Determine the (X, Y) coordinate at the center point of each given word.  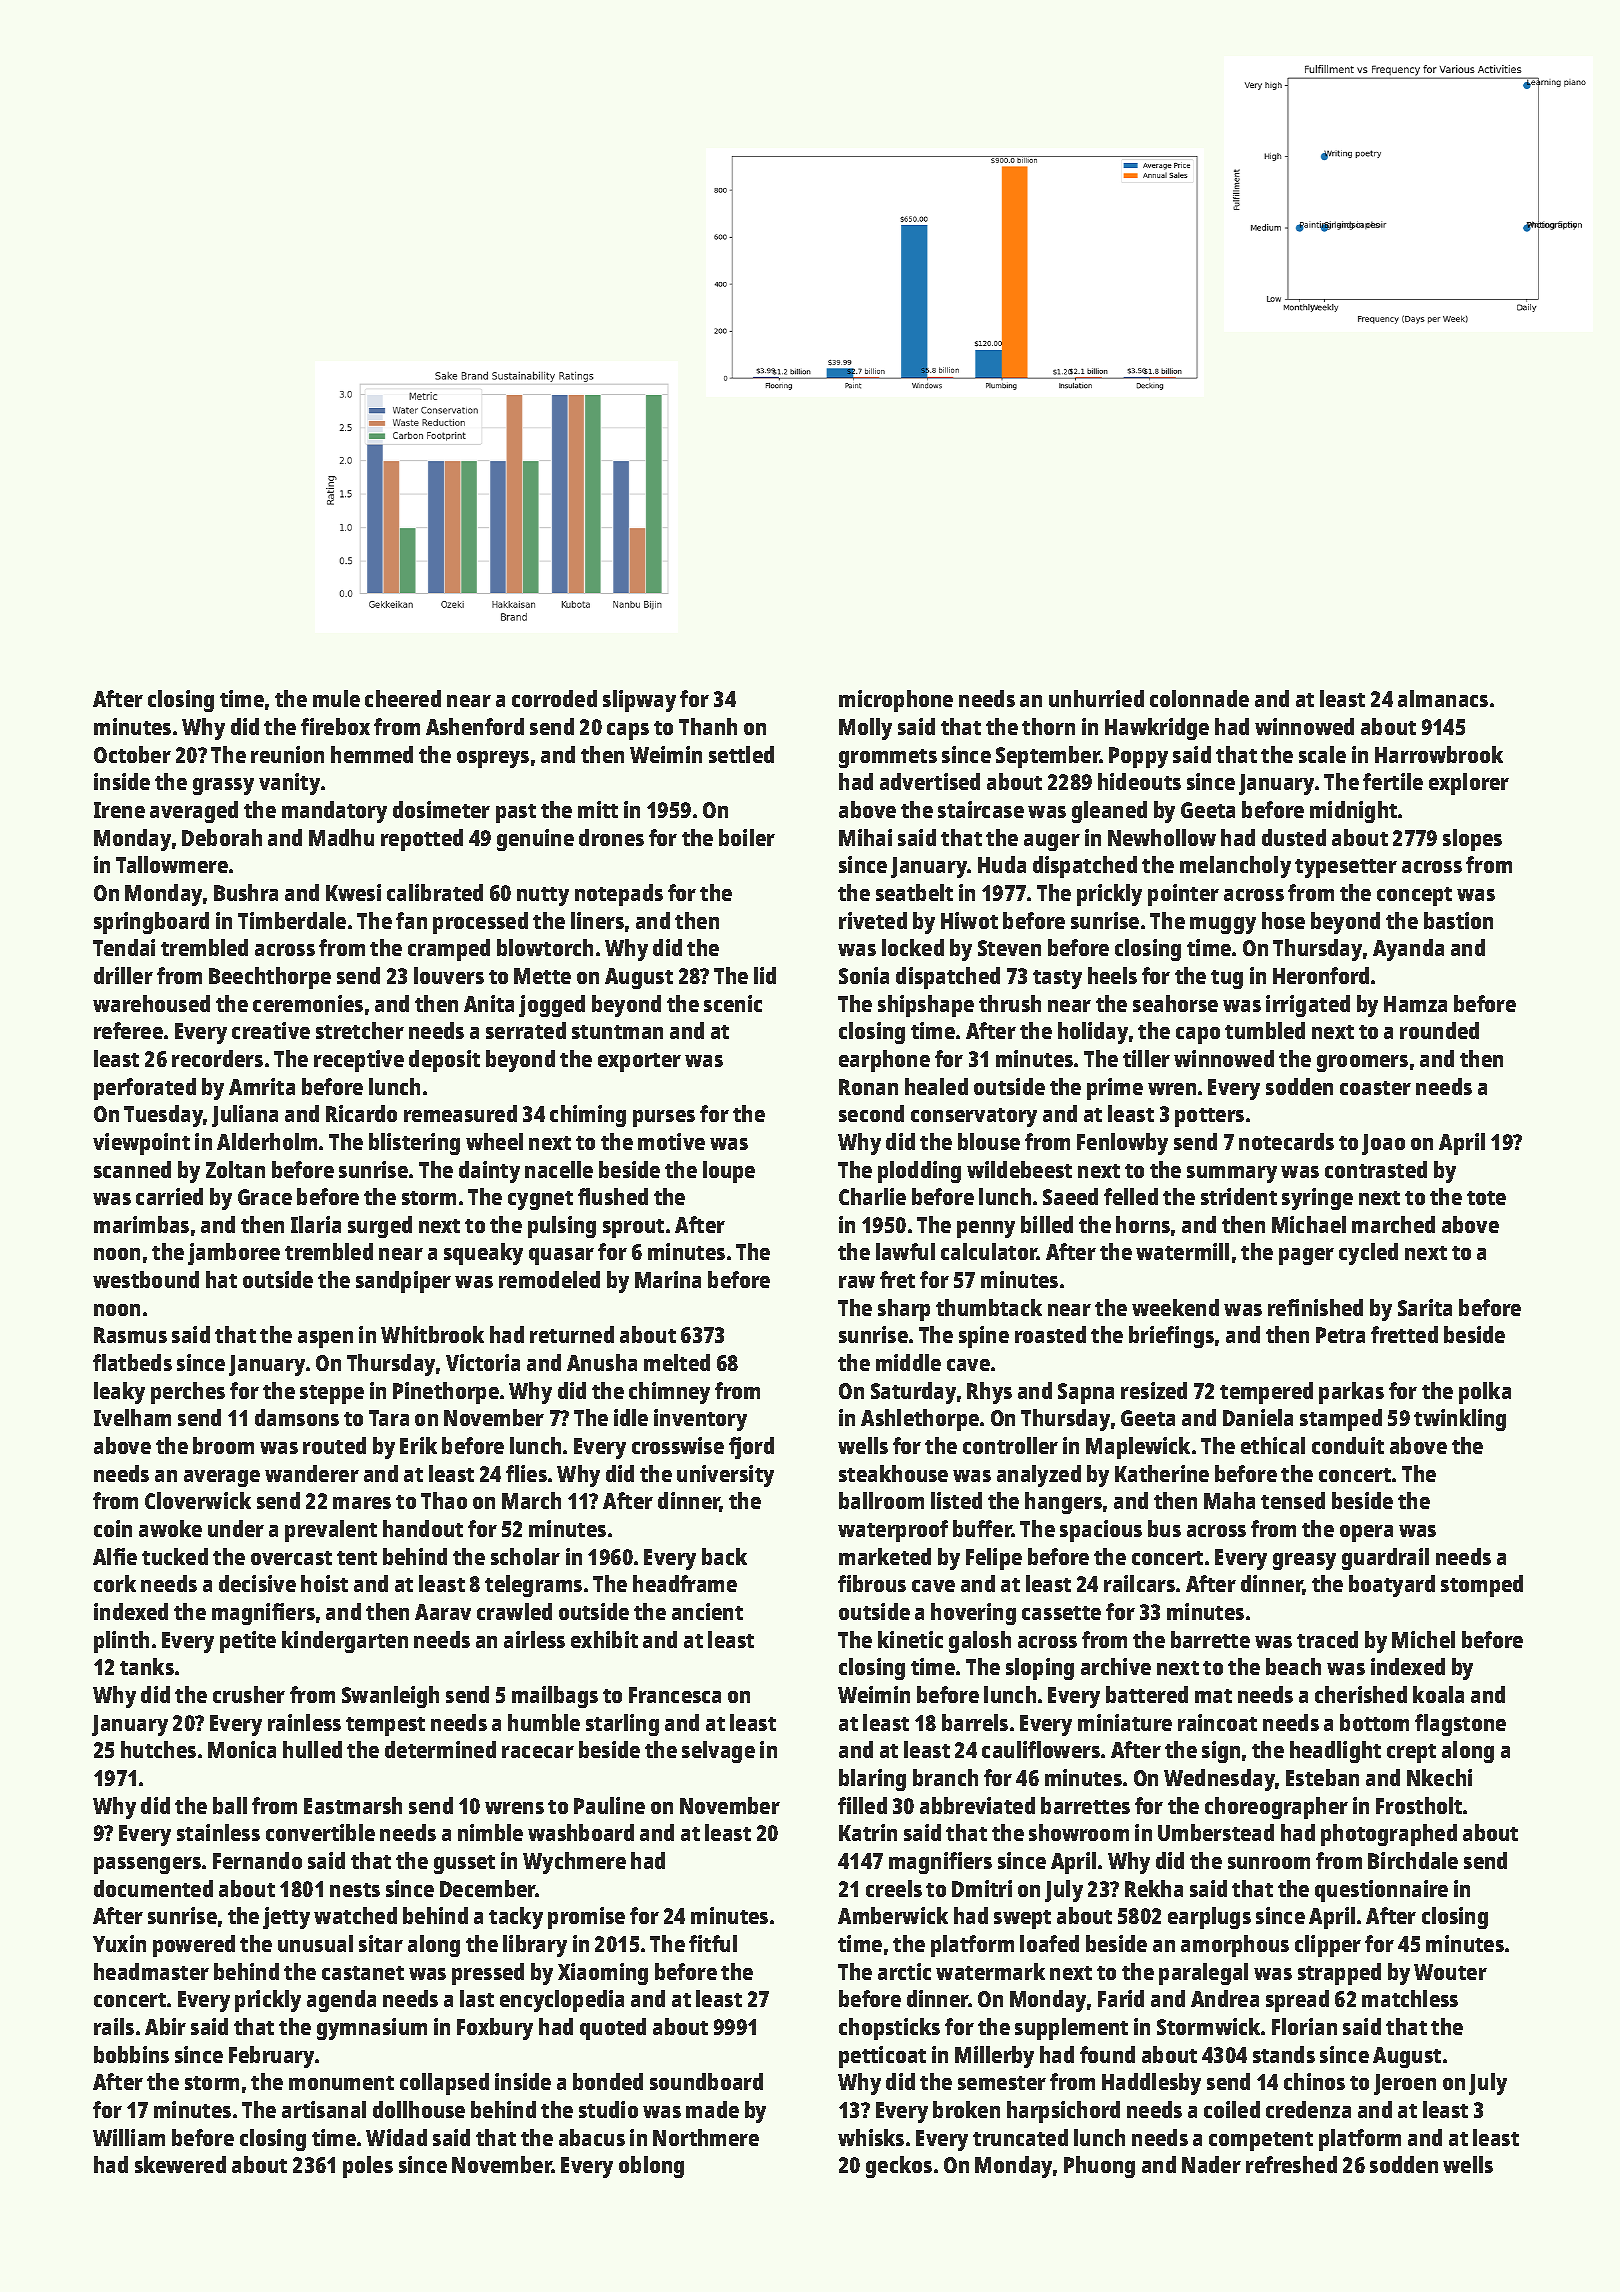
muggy (1223, 925)
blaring (872, 1780)
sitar (381, 1943)
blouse (989, 1141)
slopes (1472, 840)
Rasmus (130, 1335)
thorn (1048, 726)
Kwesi (353, 892)
